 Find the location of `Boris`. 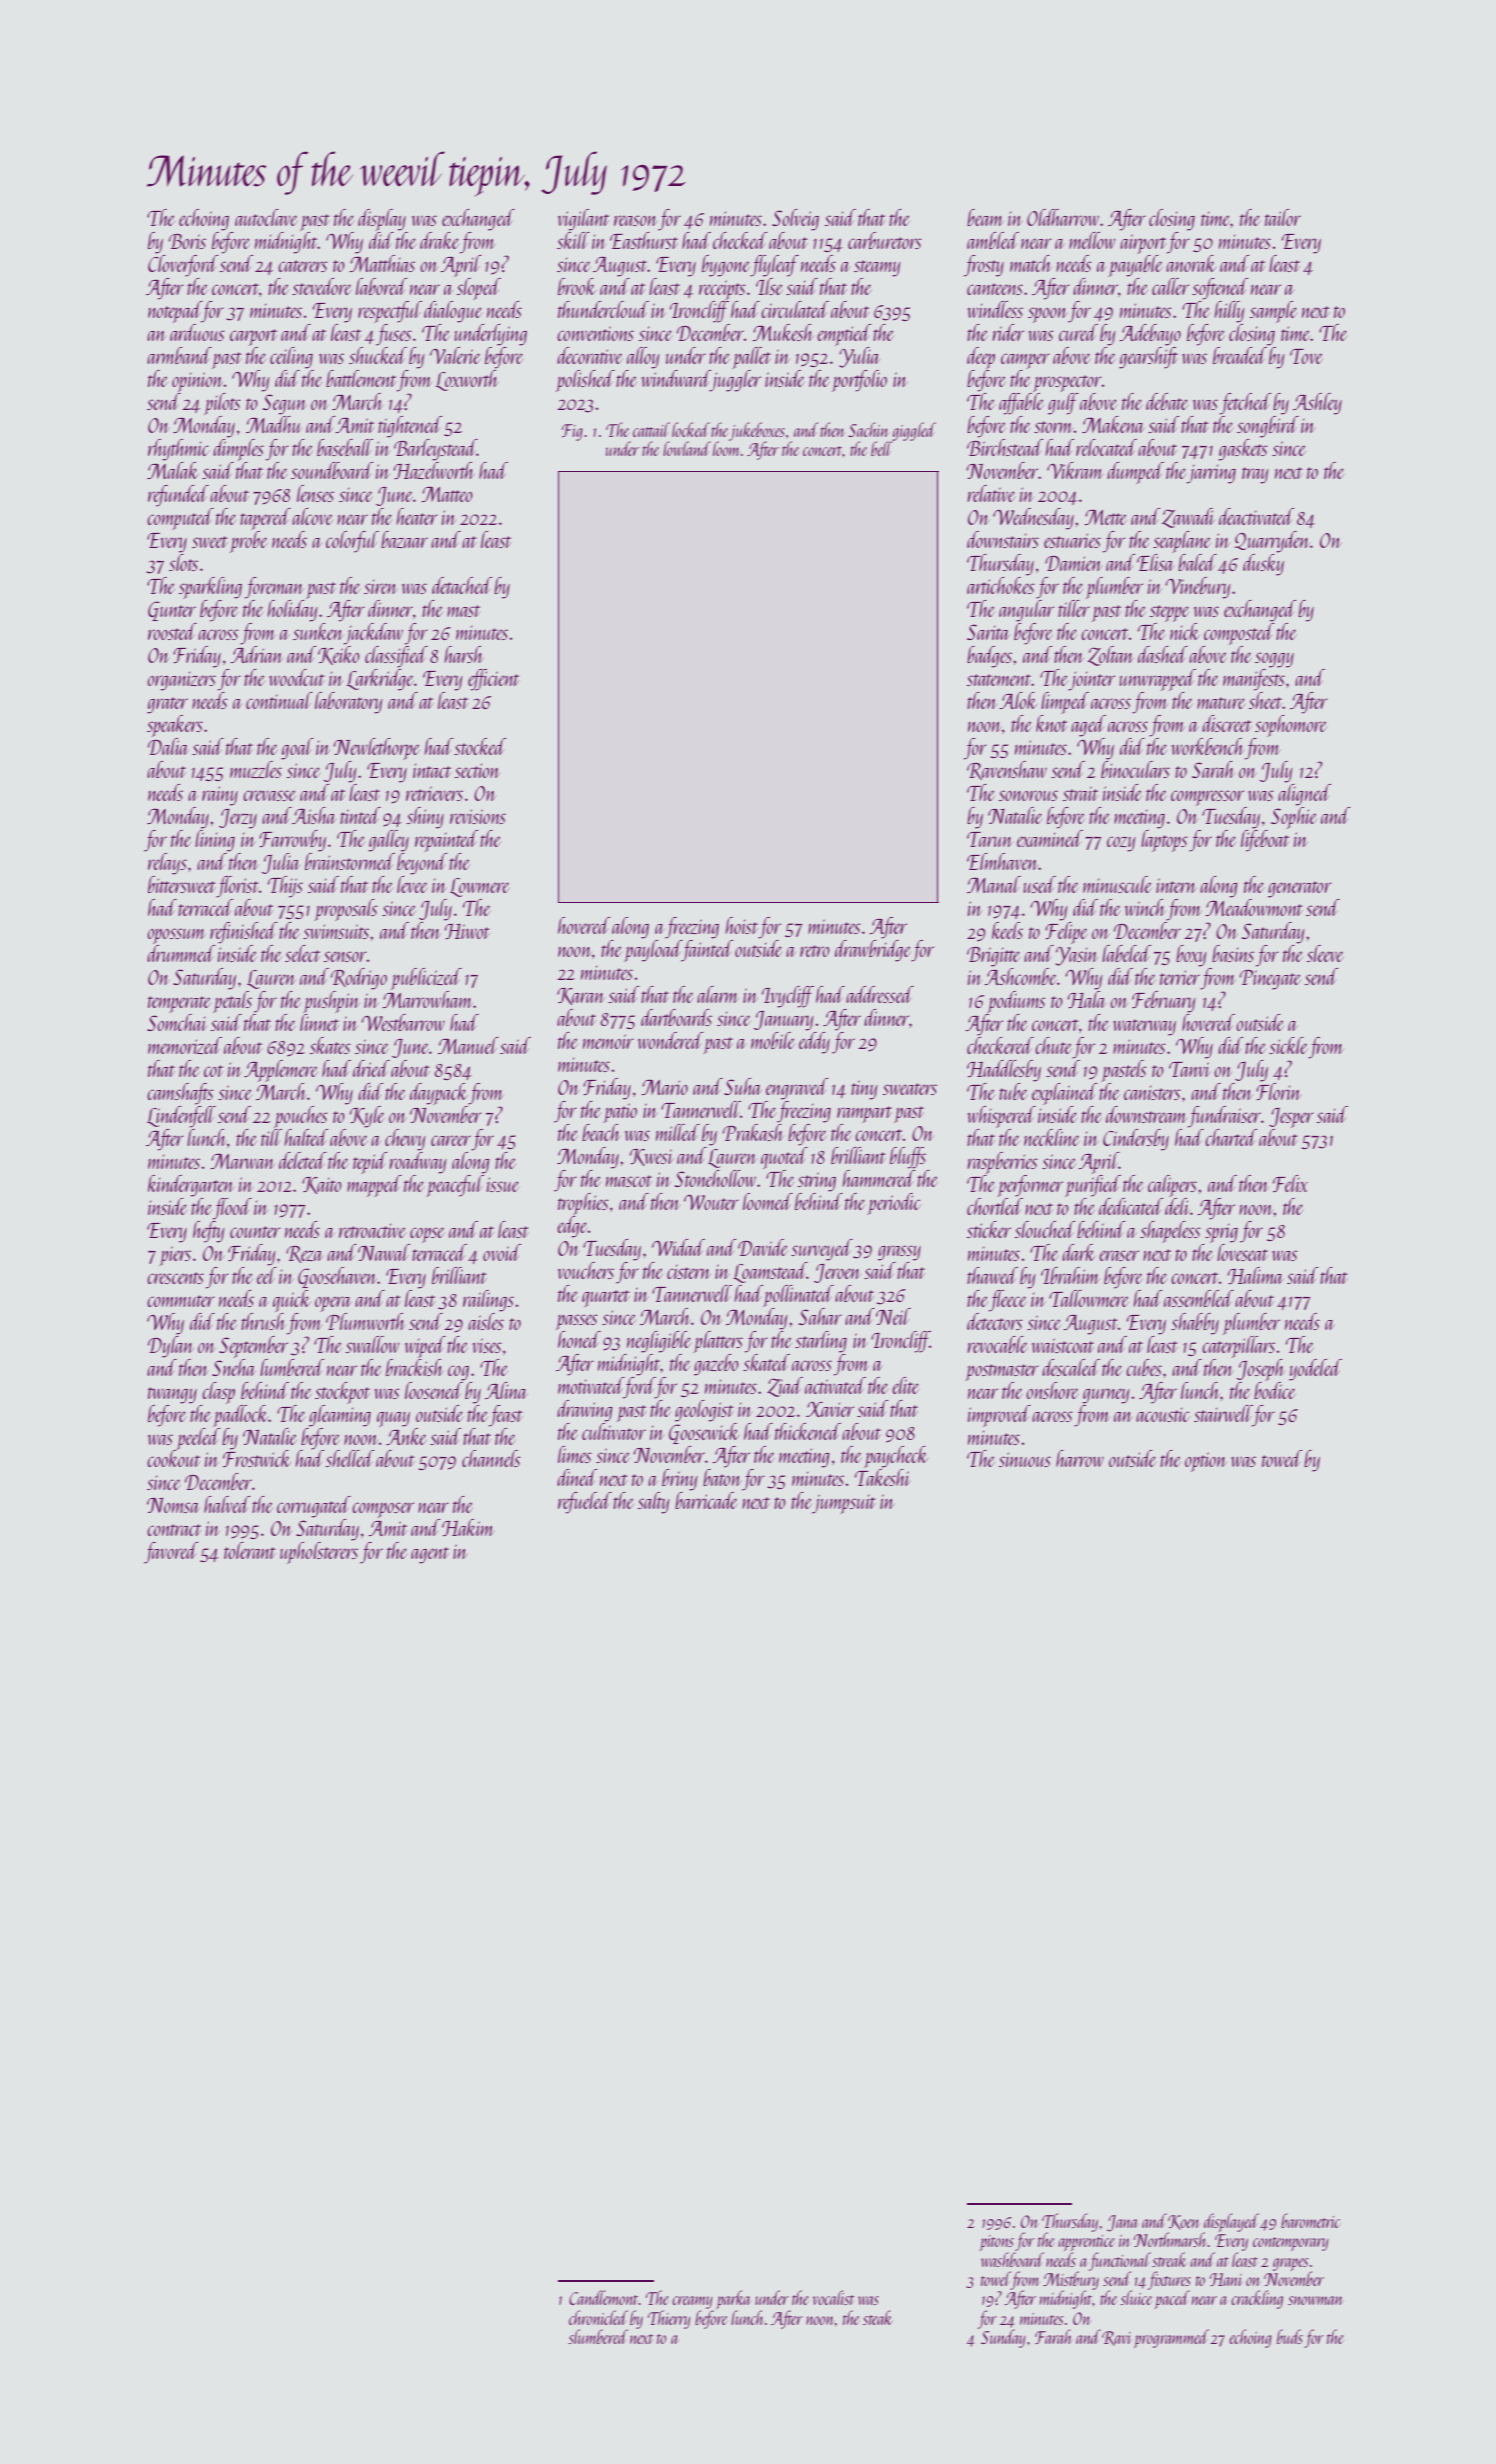

Boris is located at coordinates (187, 241).
